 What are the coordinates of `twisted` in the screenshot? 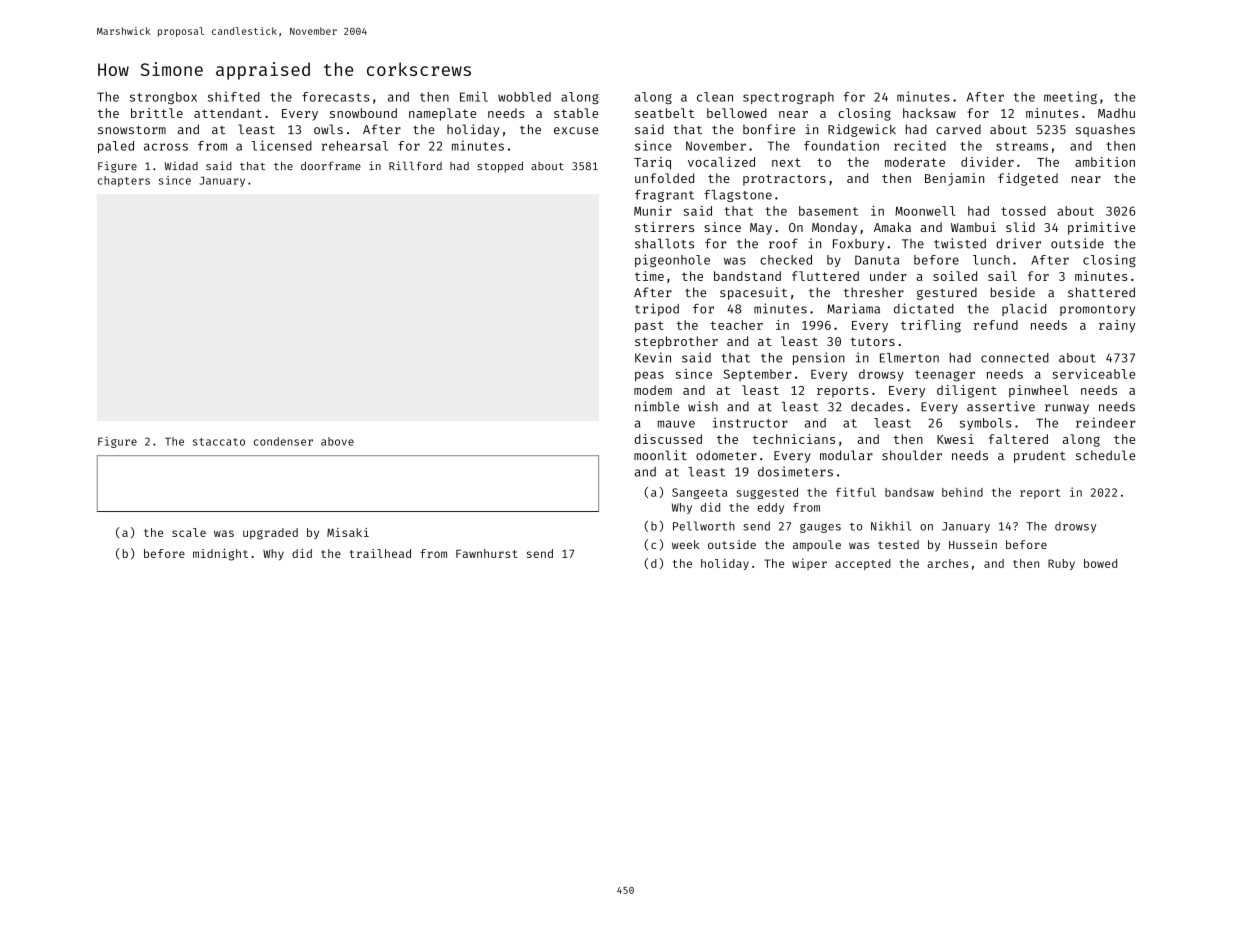 It's located at (960, 243).
